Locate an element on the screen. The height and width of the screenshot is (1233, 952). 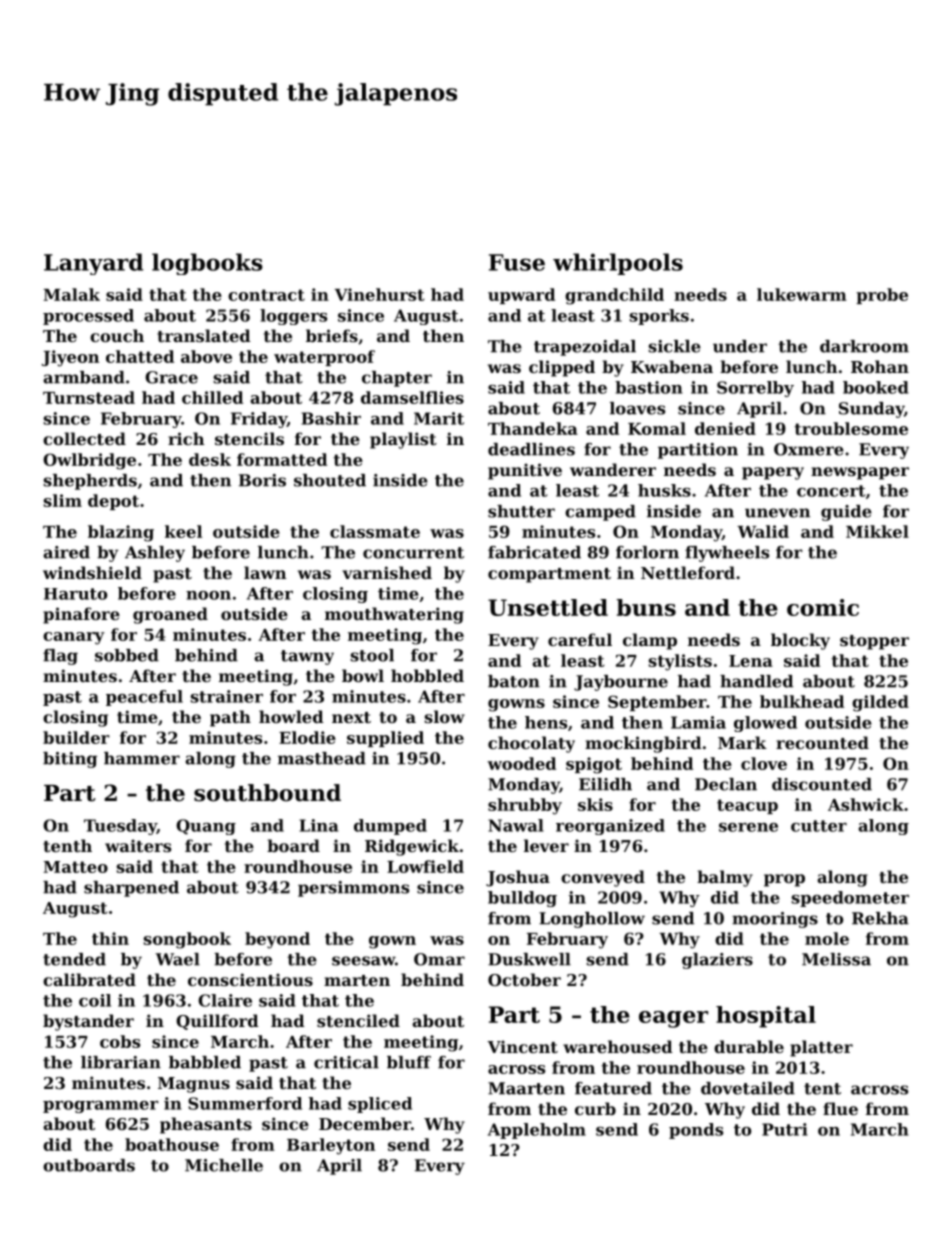
Michelle is located at coordinates (224, 1165).
